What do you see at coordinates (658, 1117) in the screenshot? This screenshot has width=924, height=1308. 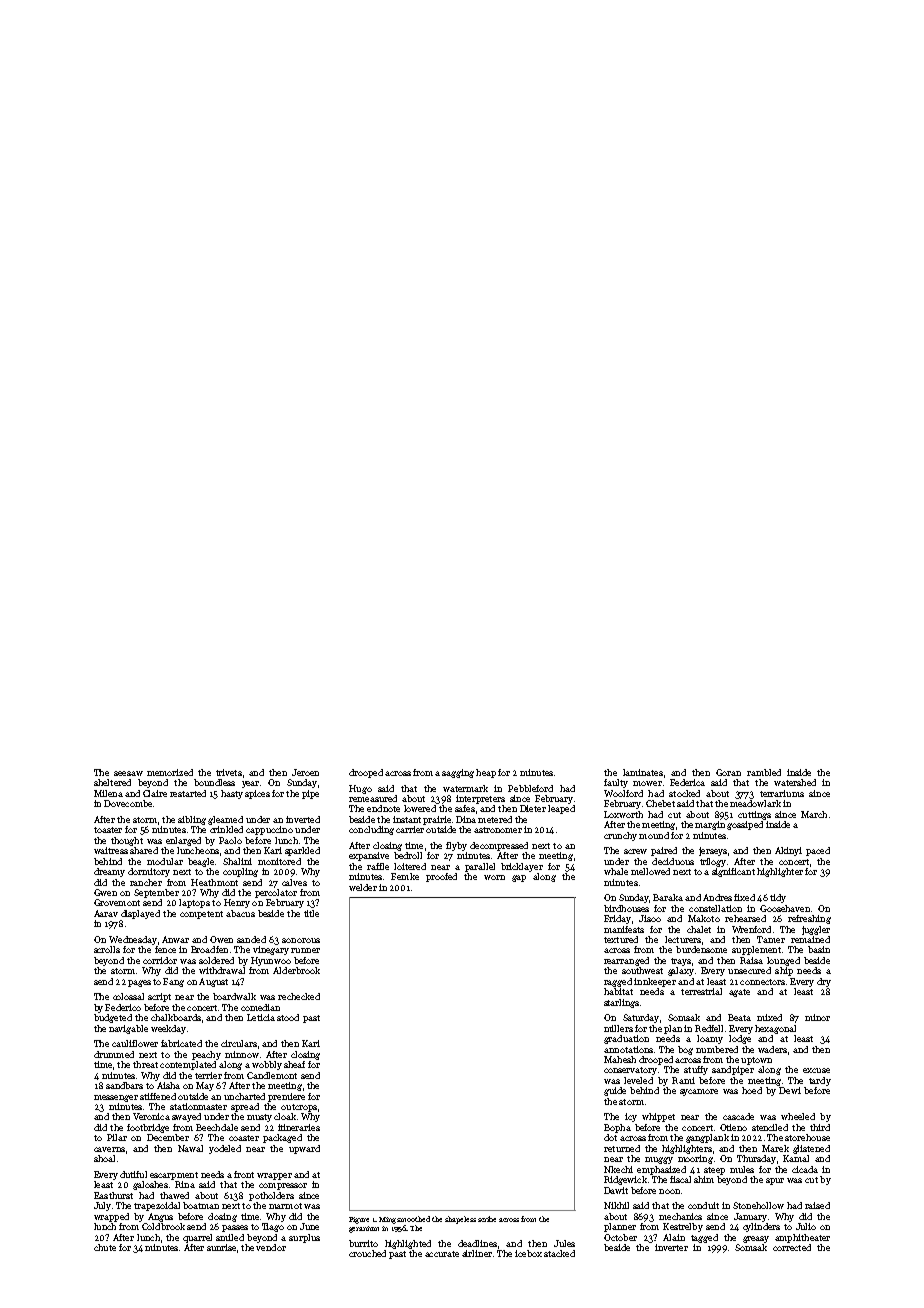 I see `whippet` at bounding box center [658, 1117].
